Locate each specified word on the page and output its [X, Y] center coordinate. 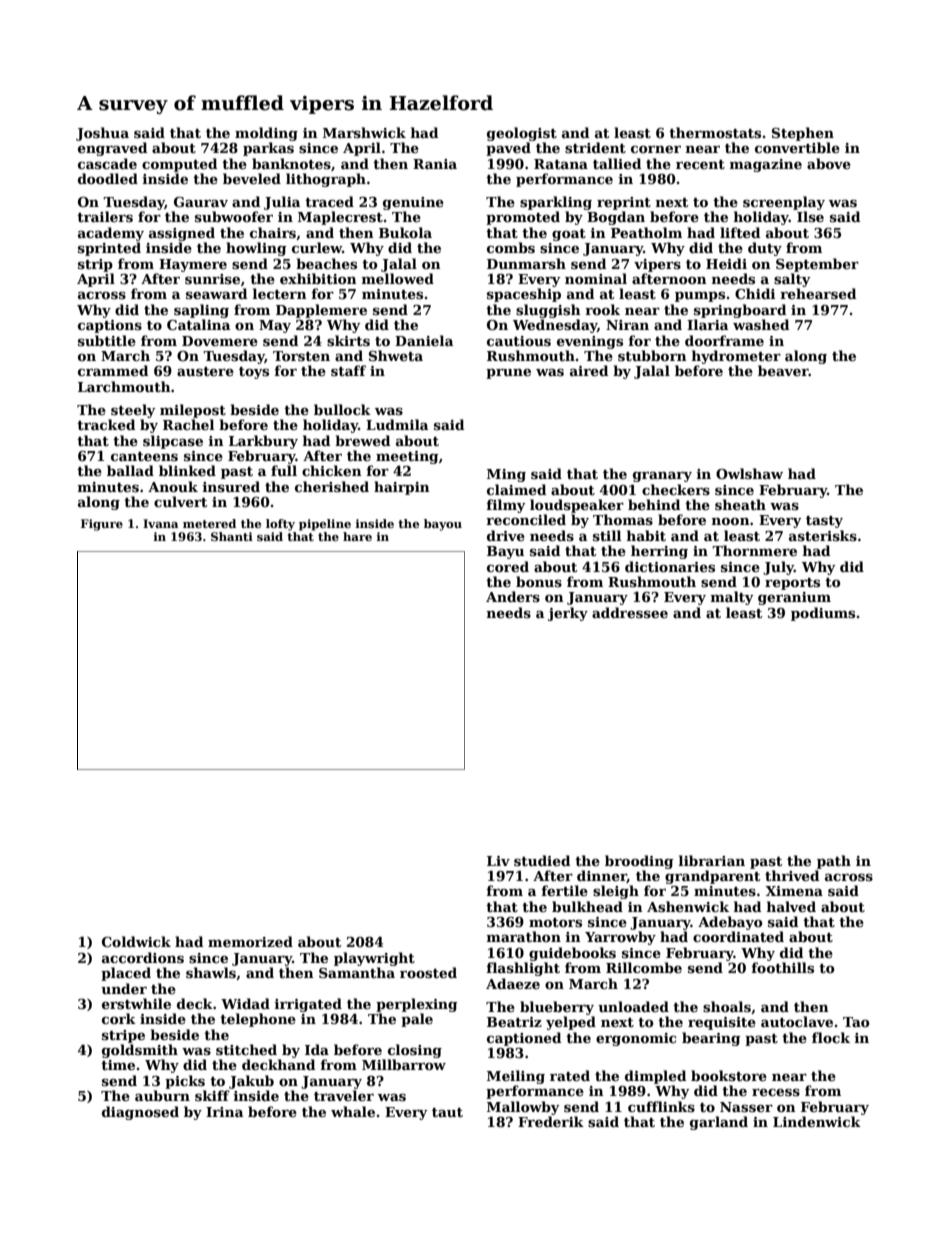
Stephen [803, 134]
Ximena [794, 891]
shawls [211, 972]
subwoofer [234, 216]
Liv [498, 861]
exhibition [318, 278]
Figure [102, 525]
